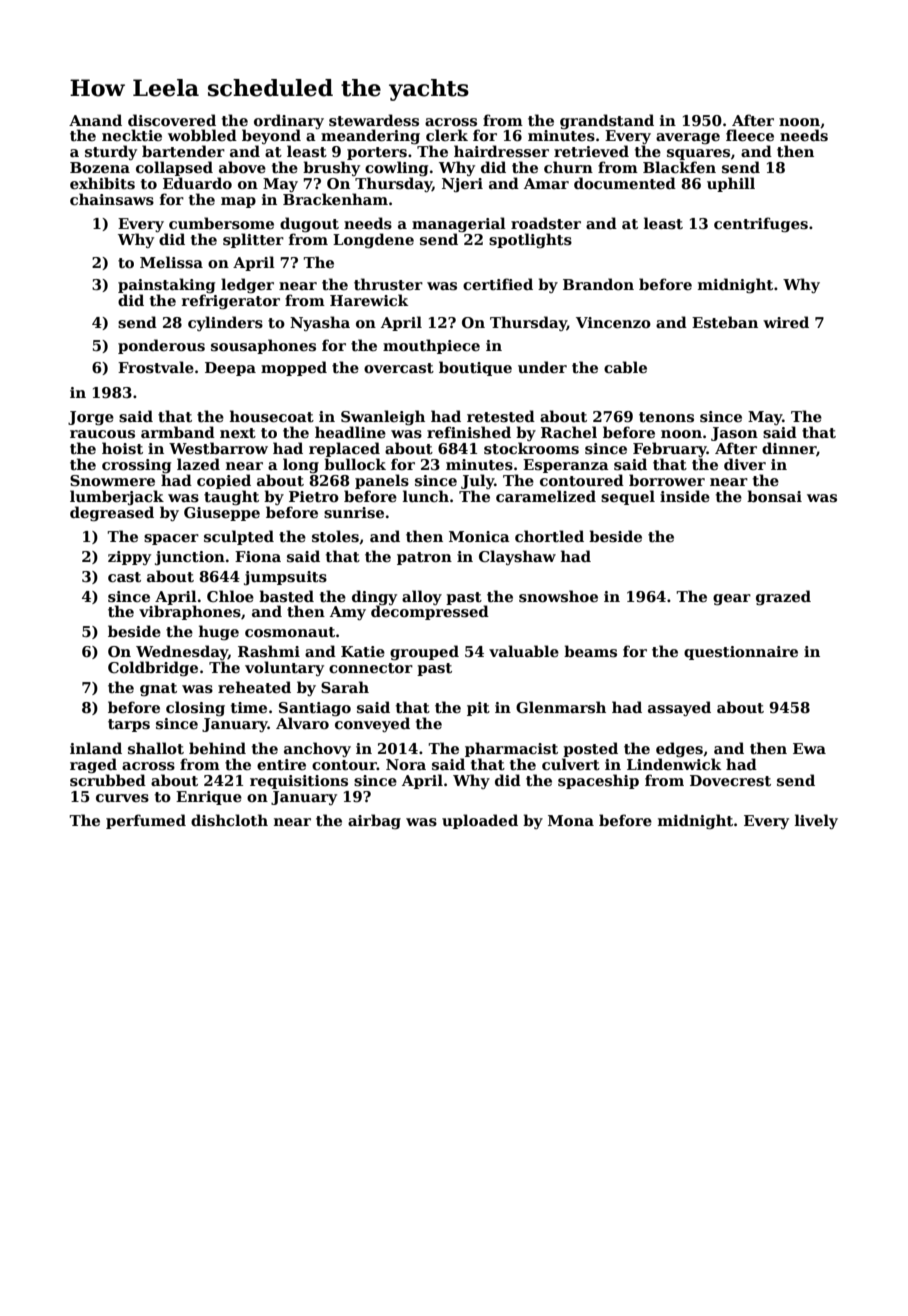  I want to click on stewardess, so click(374, 120).
